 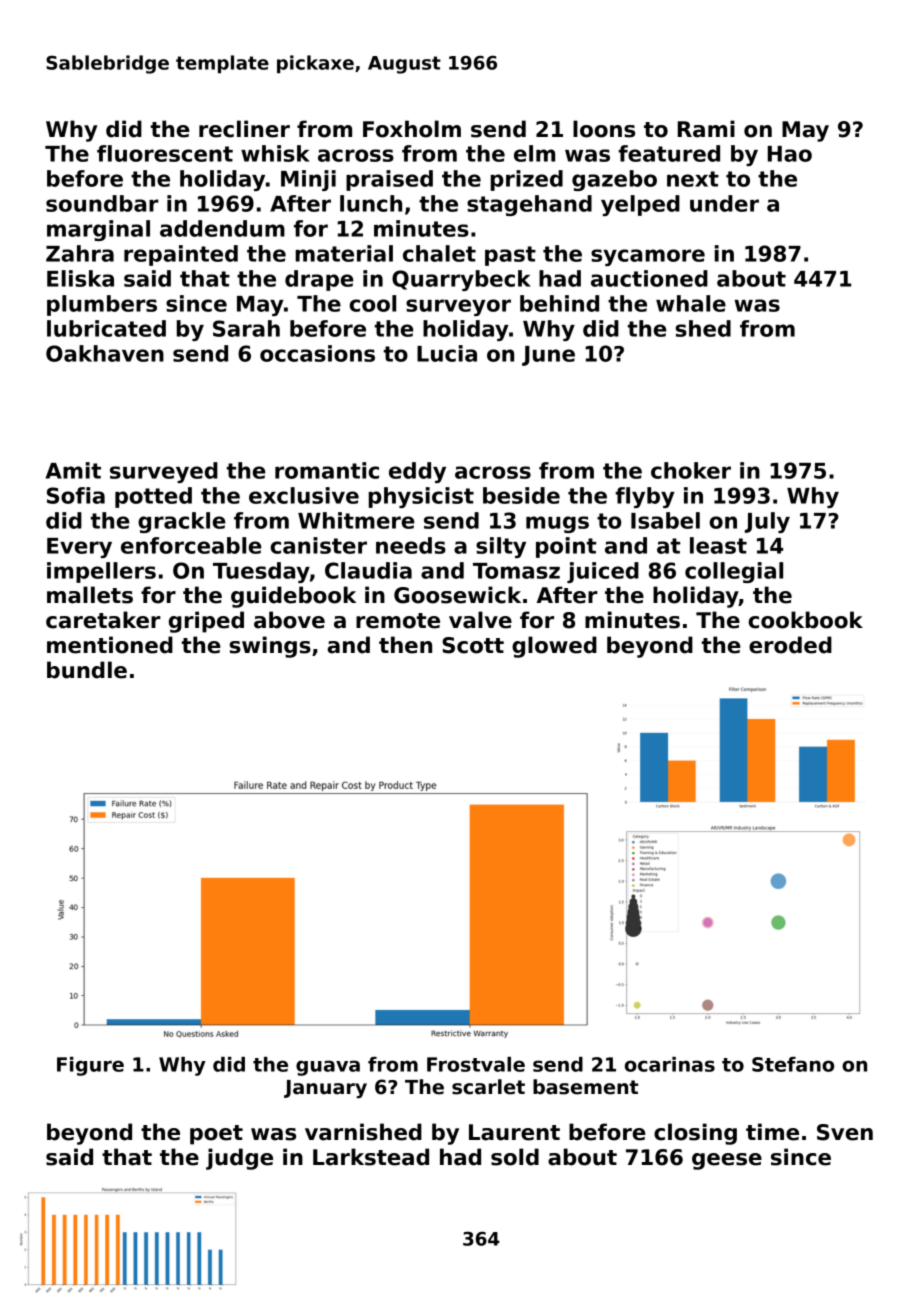 I want to click on whale, so click(x=691, y=303).
